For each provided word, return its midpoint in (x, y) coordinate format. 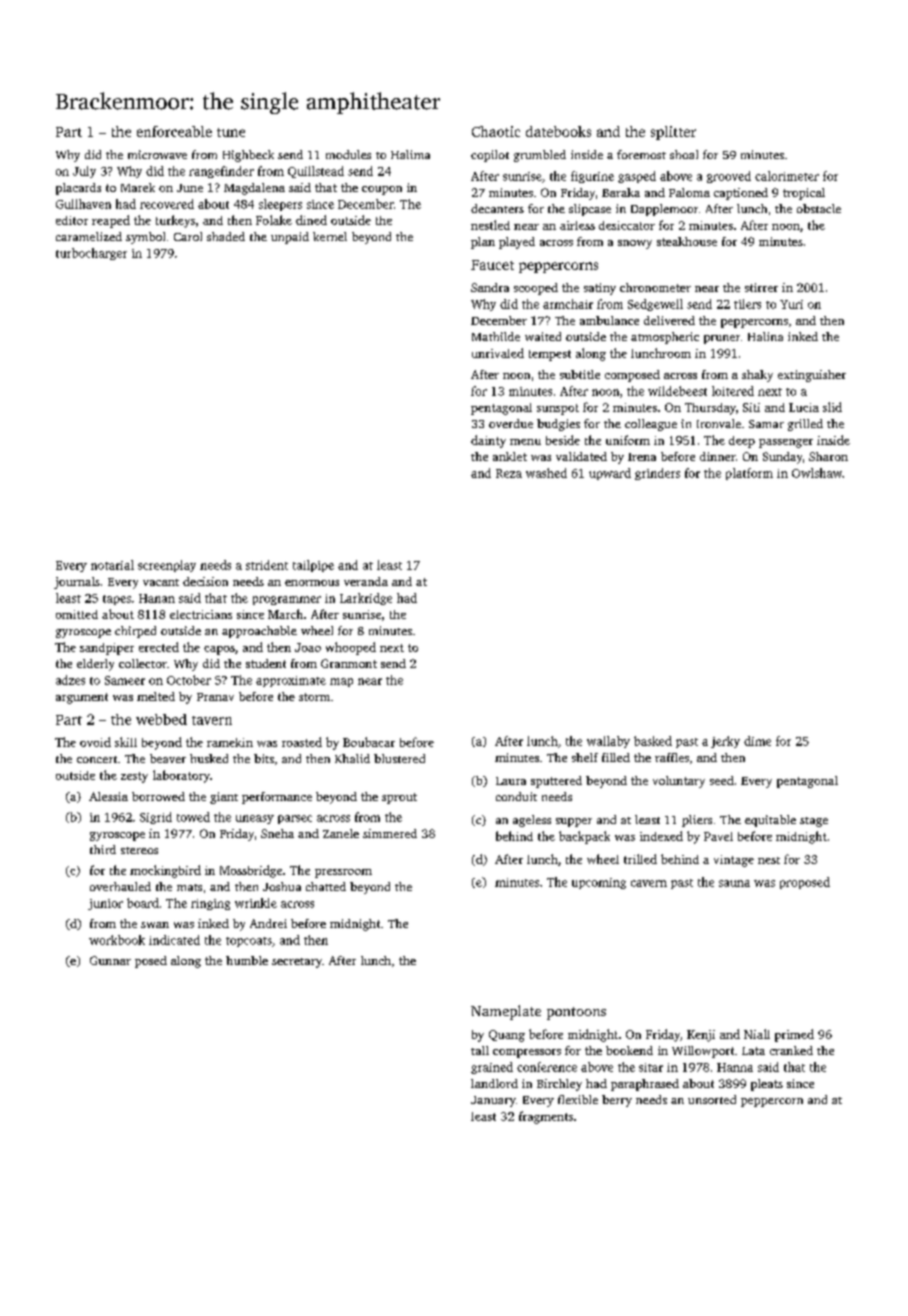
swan (155, 925)
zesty (134, 777)
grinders (657, 474)
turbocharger (91, 254)
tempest (550, 355)
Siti (751, 407)
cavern (649, 883)
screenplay (167, 566)
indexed (661, 836)
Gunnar (110, 960)
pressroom (343, 873)
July (84, 172)
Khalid (352, 758)
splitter (673, 133)
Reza (509, 473)
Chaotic (496, 131)
